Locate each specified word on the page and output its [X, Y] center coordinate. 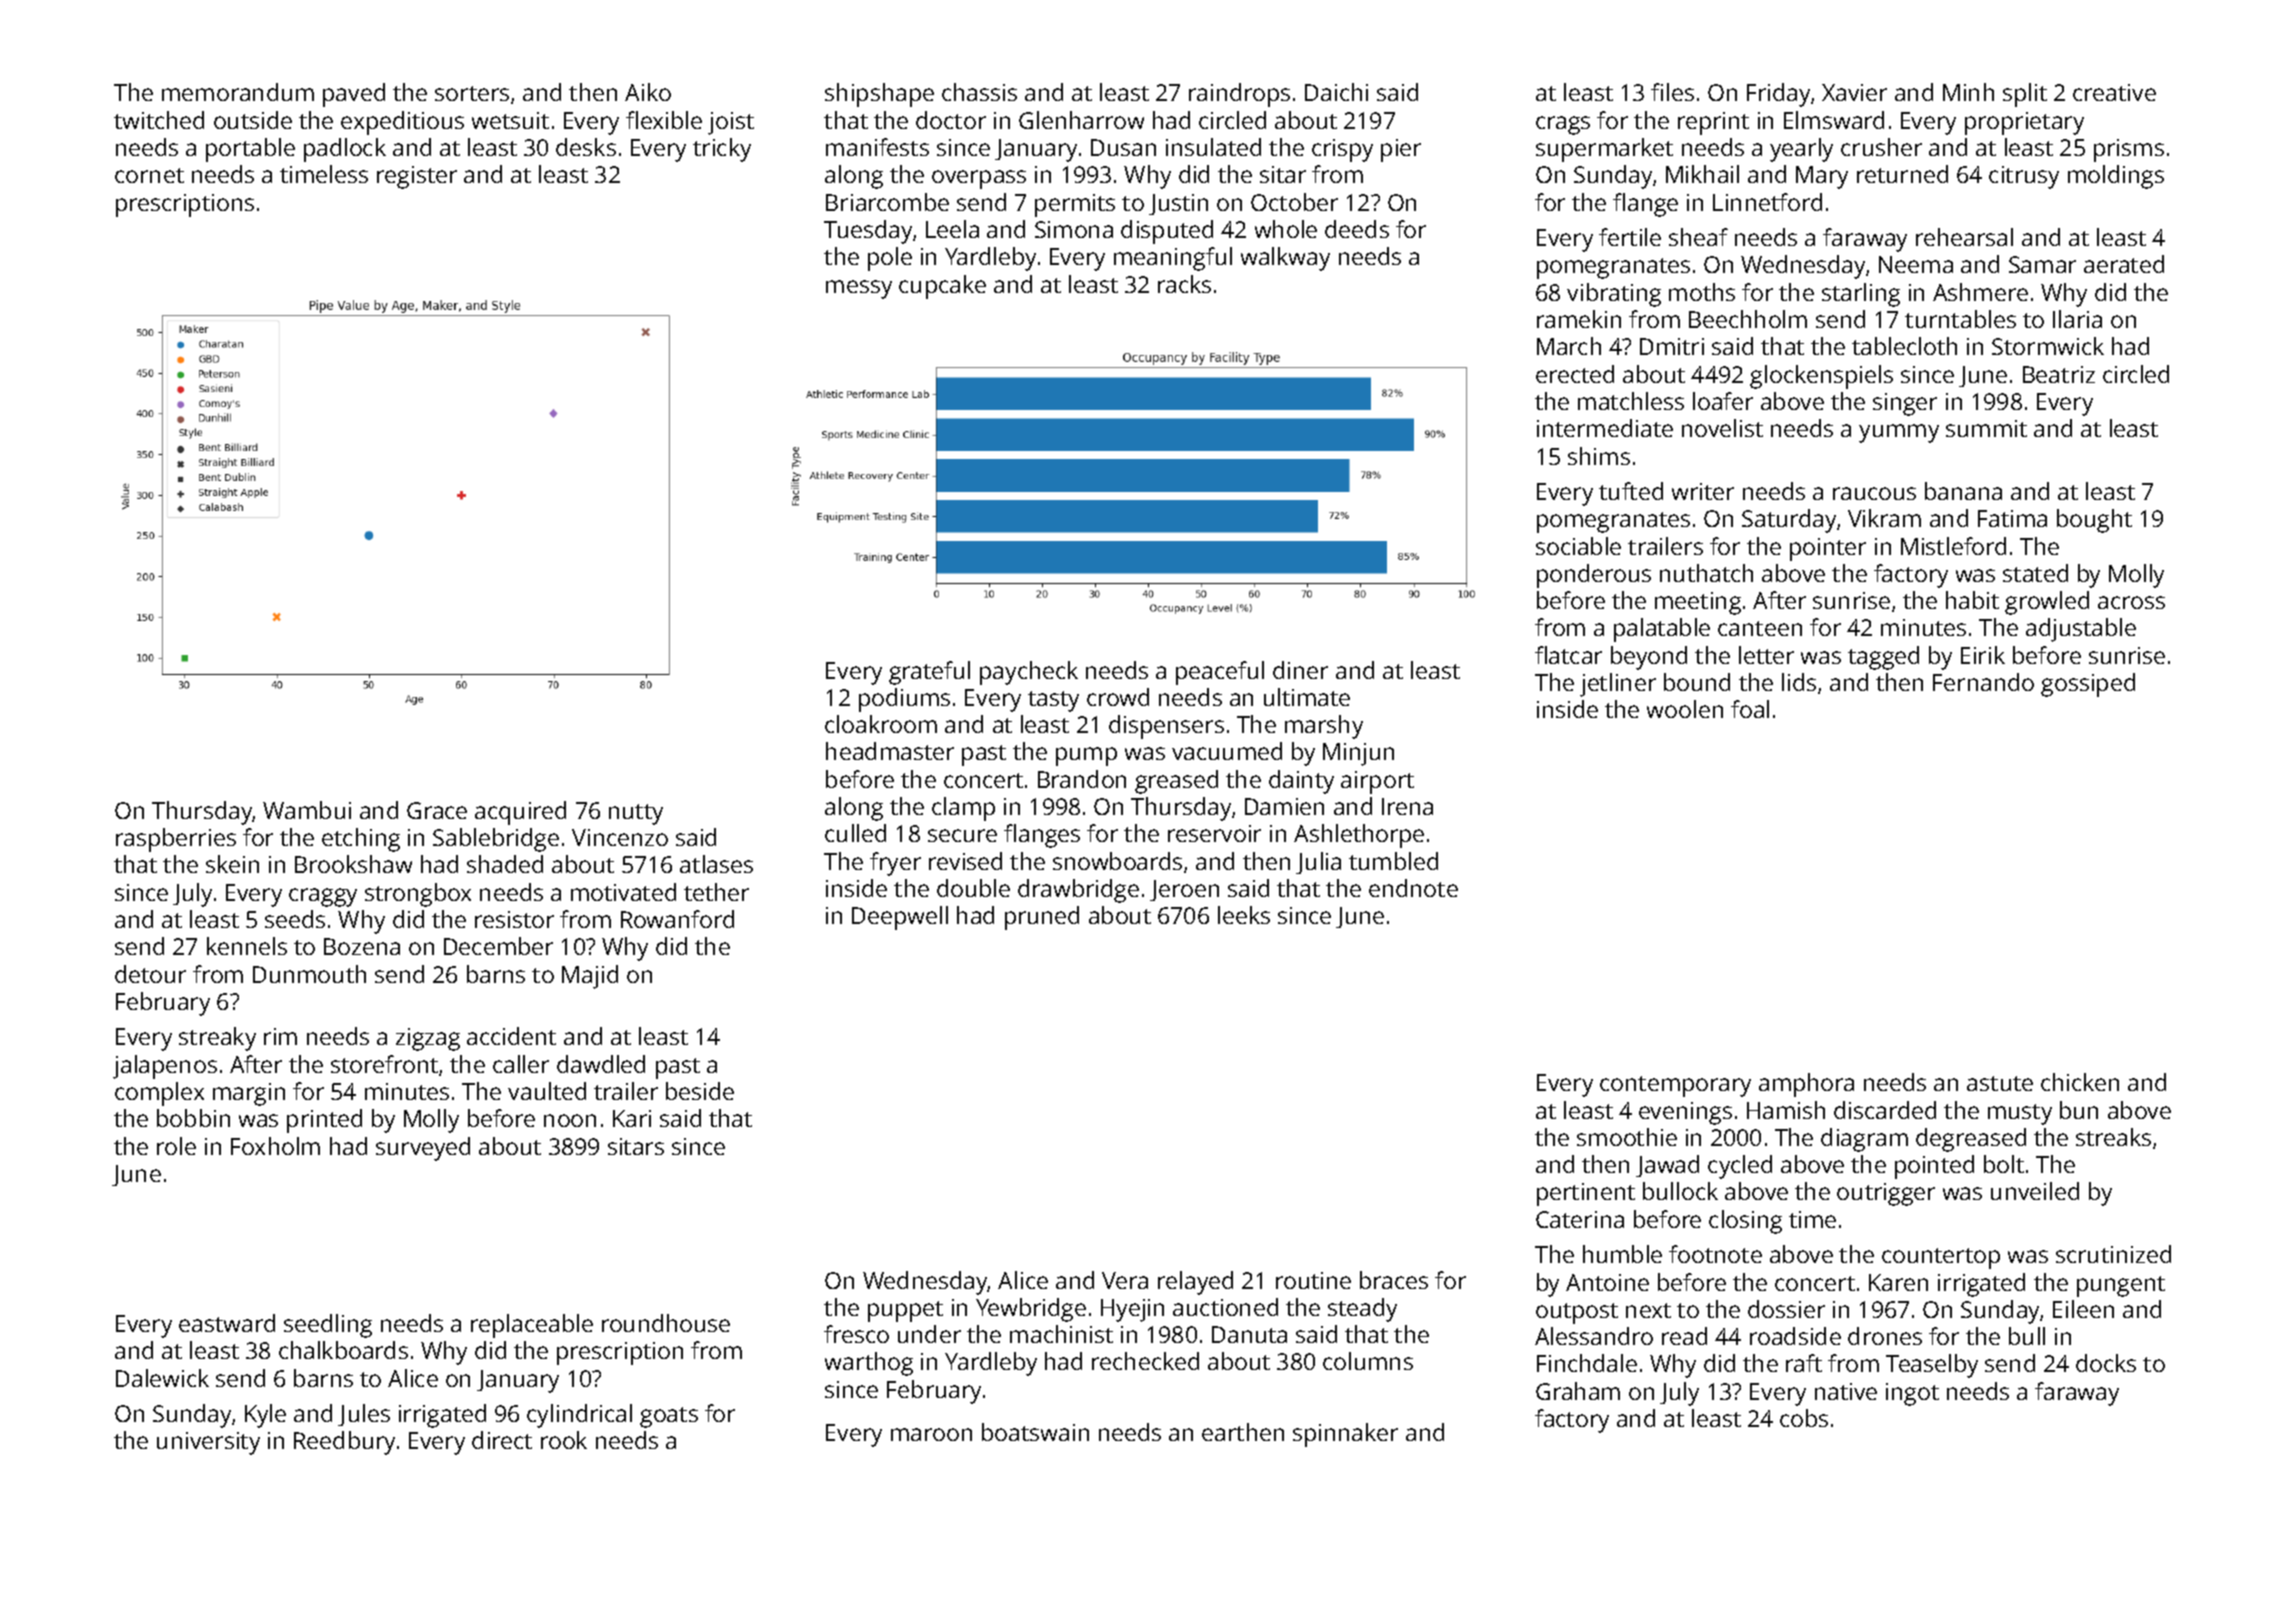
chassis [979, 92]
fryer [895, 864]
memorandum [238, 92]
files [1672, 92]
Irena [1407, 806]
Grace [437, 810]
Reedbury [344, 1443]
